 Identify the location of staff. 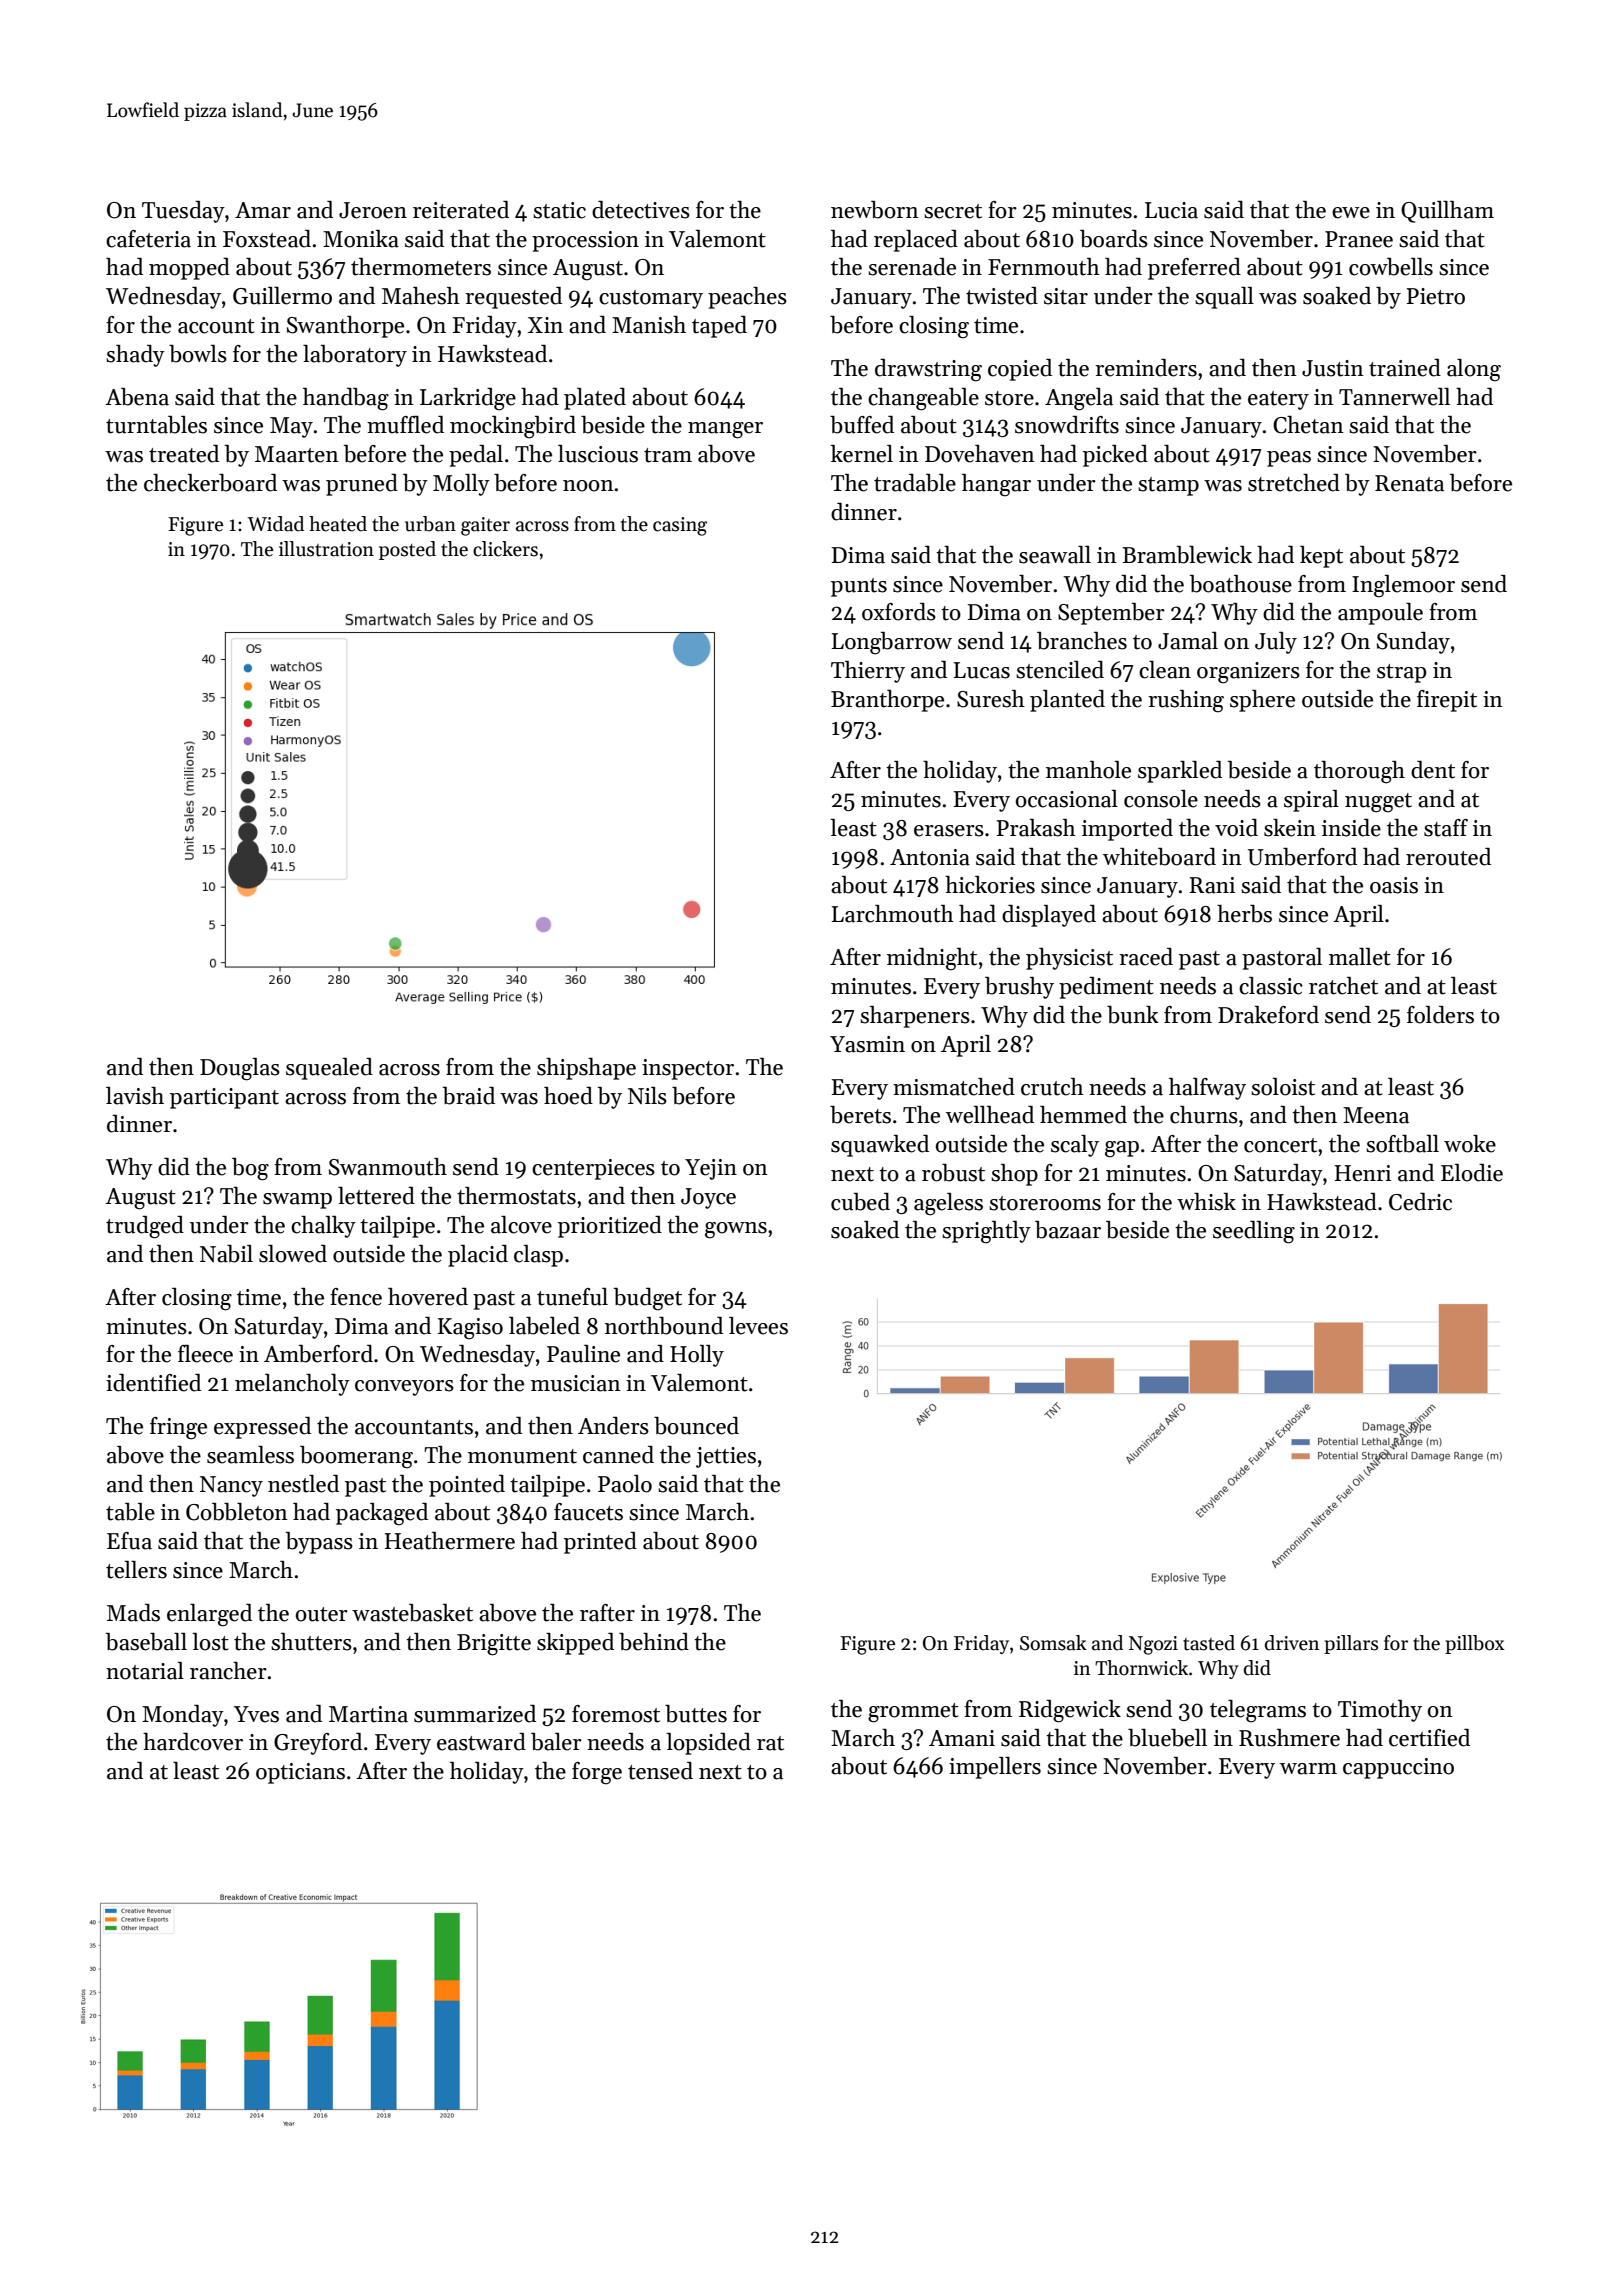
(1446, 828).
